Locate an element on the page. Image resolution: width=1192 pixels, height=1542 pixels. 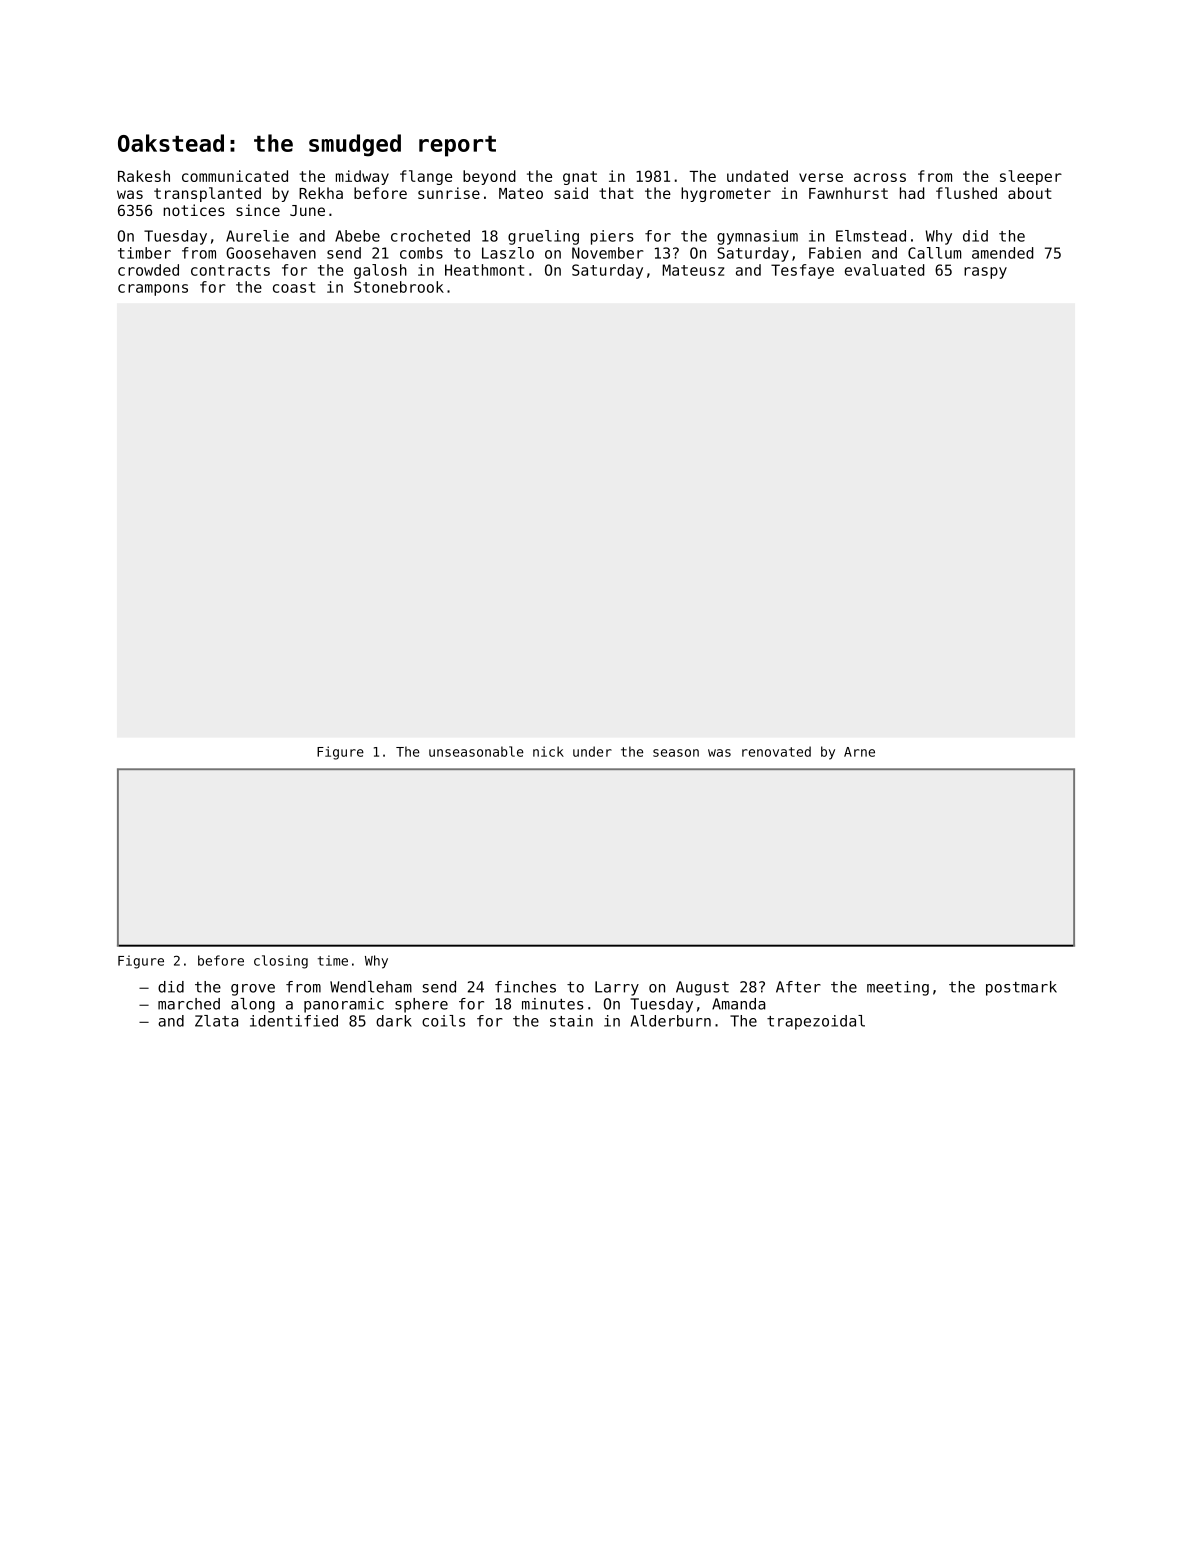
Heathmont is located at coordinates (484, 270).
